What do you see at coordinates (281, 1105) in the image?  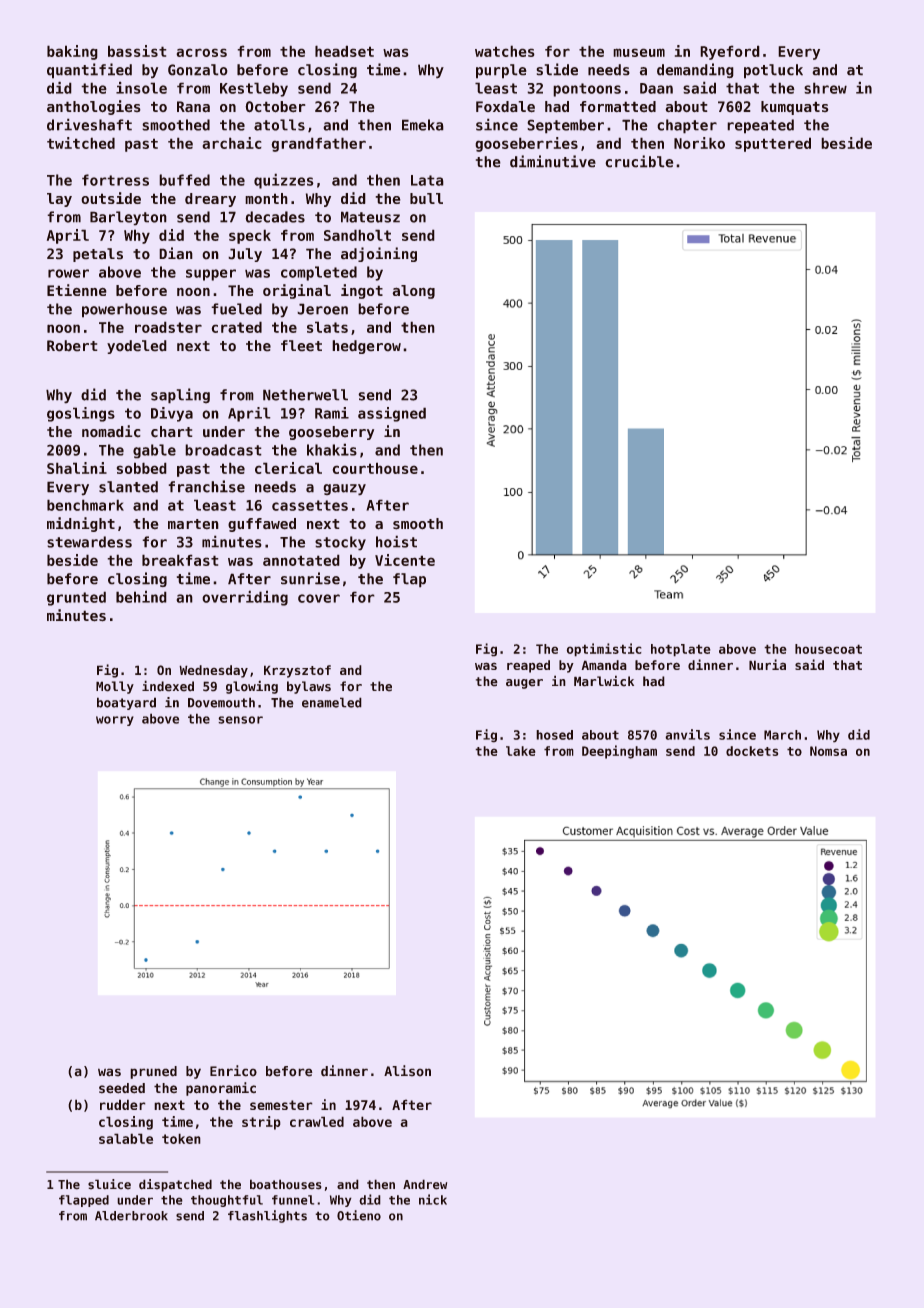 I see `semester` at bounding box center [281, 1105].
